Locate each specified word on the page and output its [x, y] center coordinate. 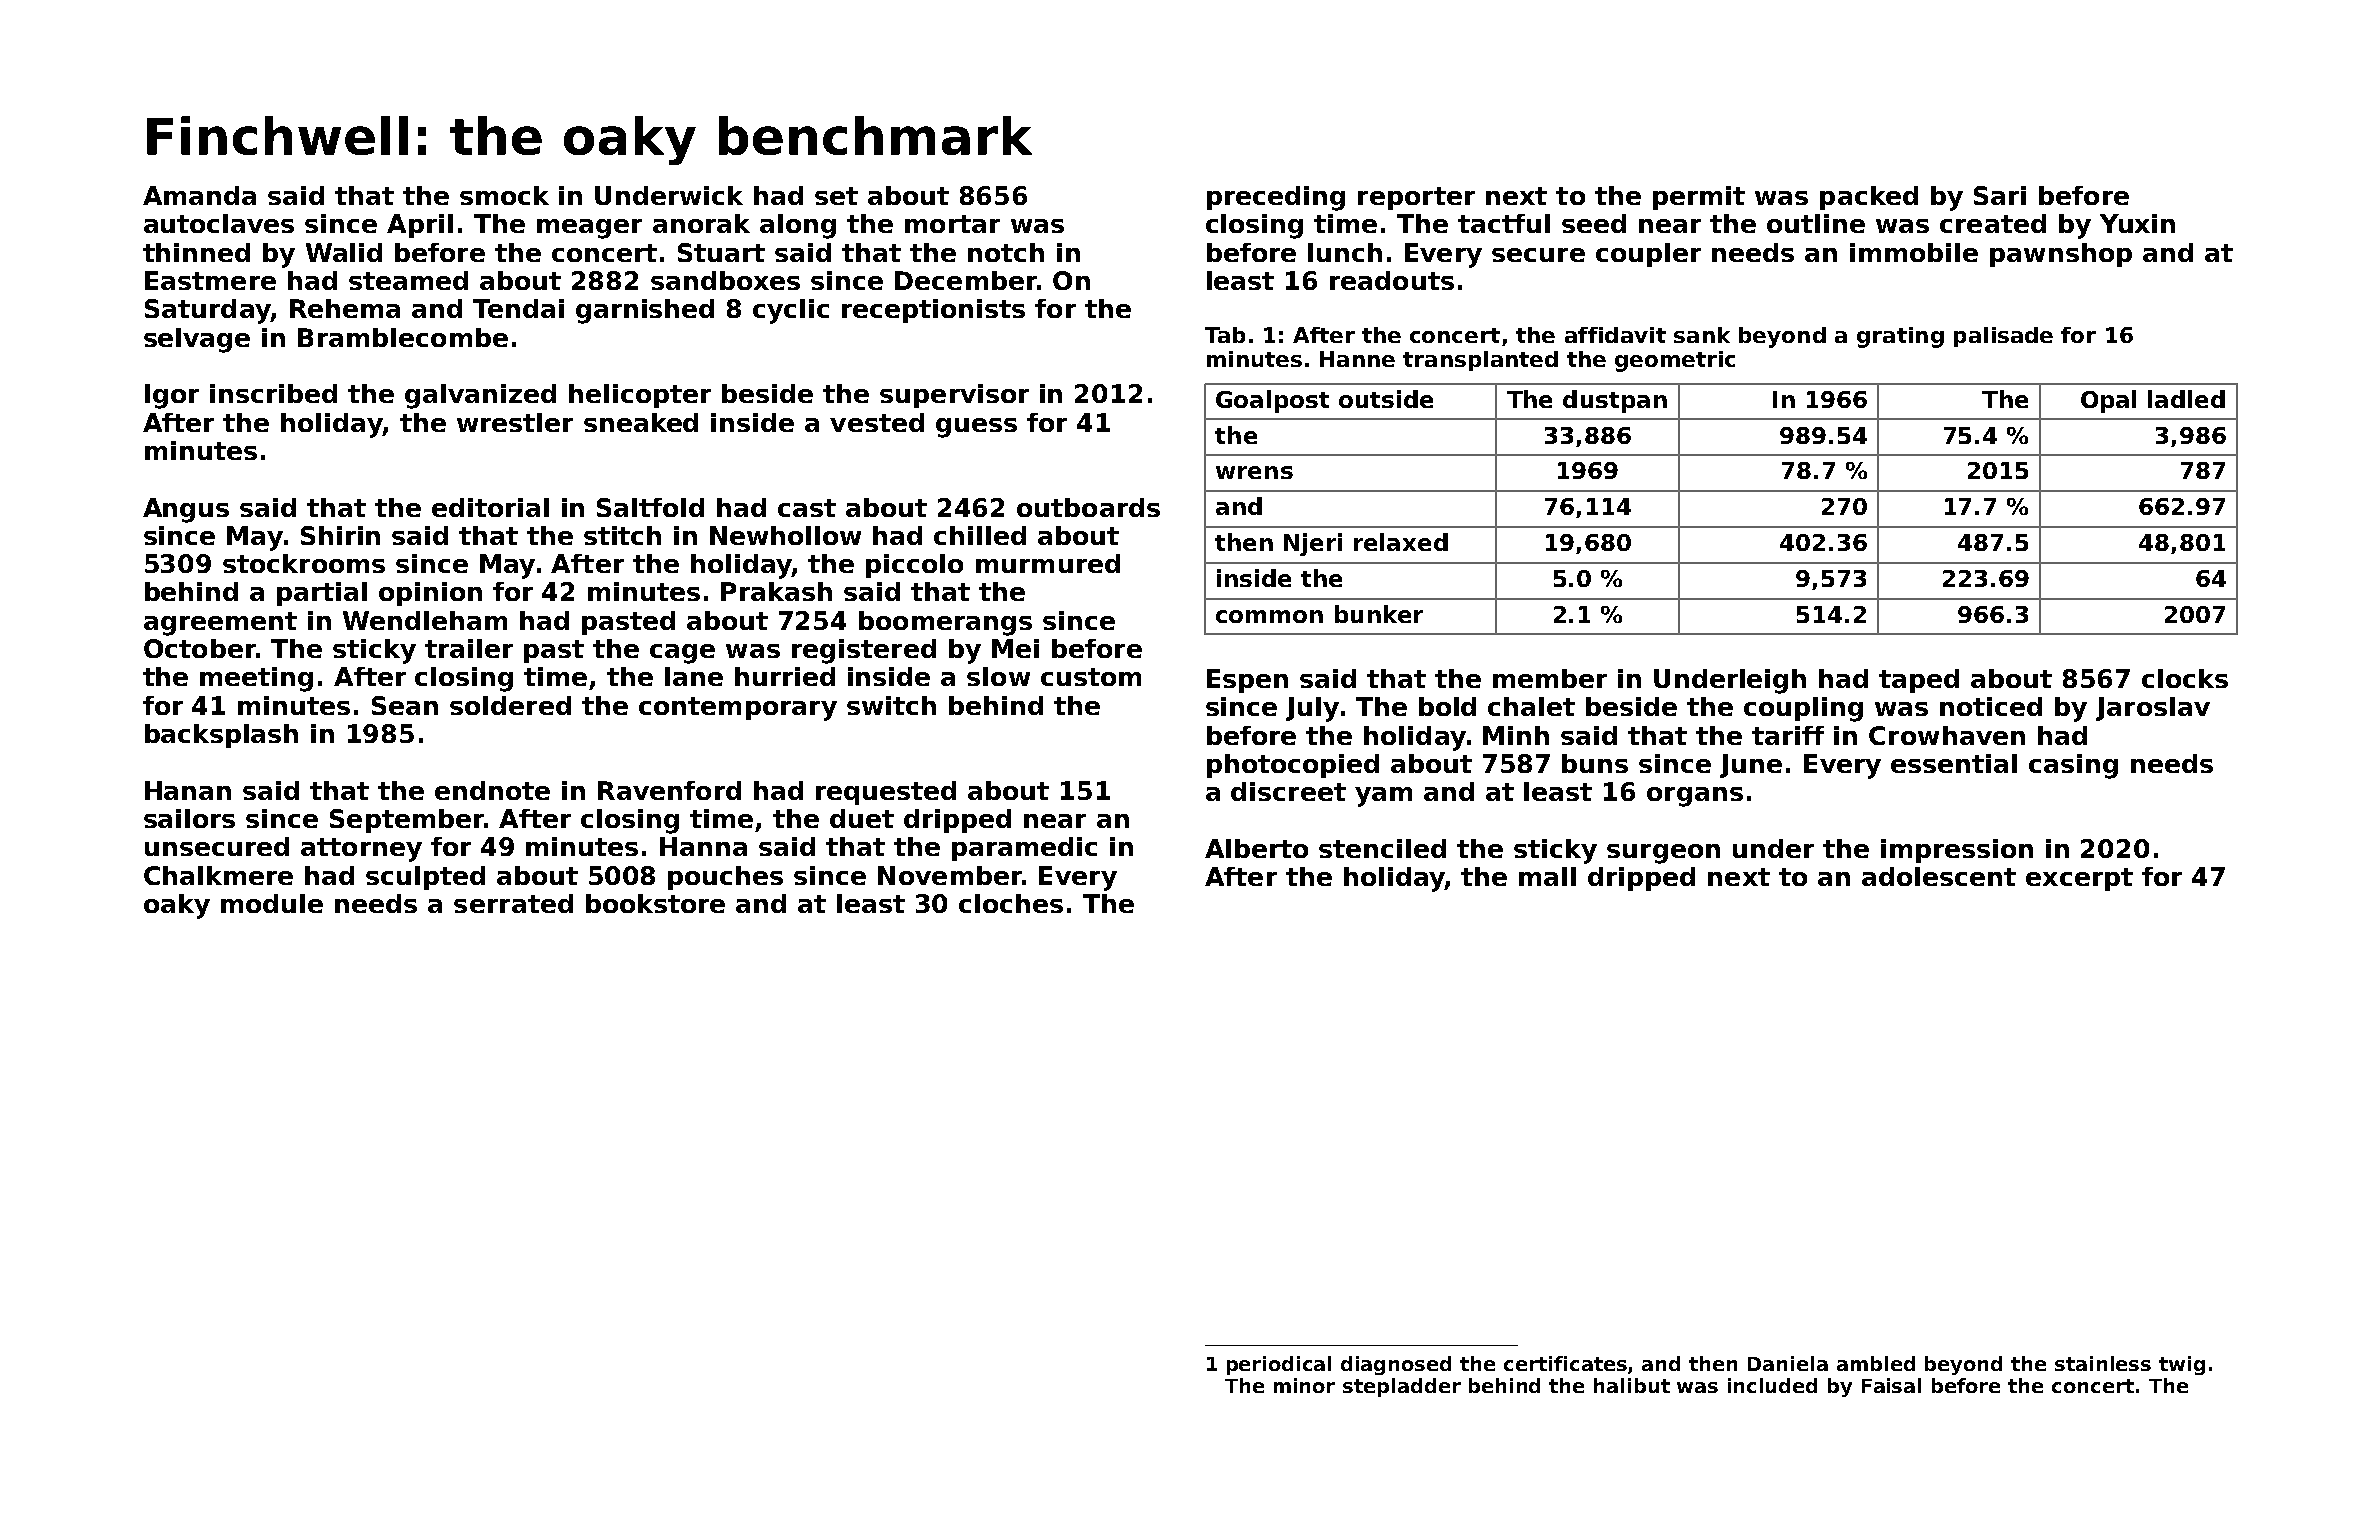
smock [504, 195]
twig [2182, 1365]
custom [1091, 677]
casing [2073, 766]
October [200, 648]
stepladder [1402, 1387]
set [836, 196]
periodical [1279, 1365]
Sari [2000, 195]
